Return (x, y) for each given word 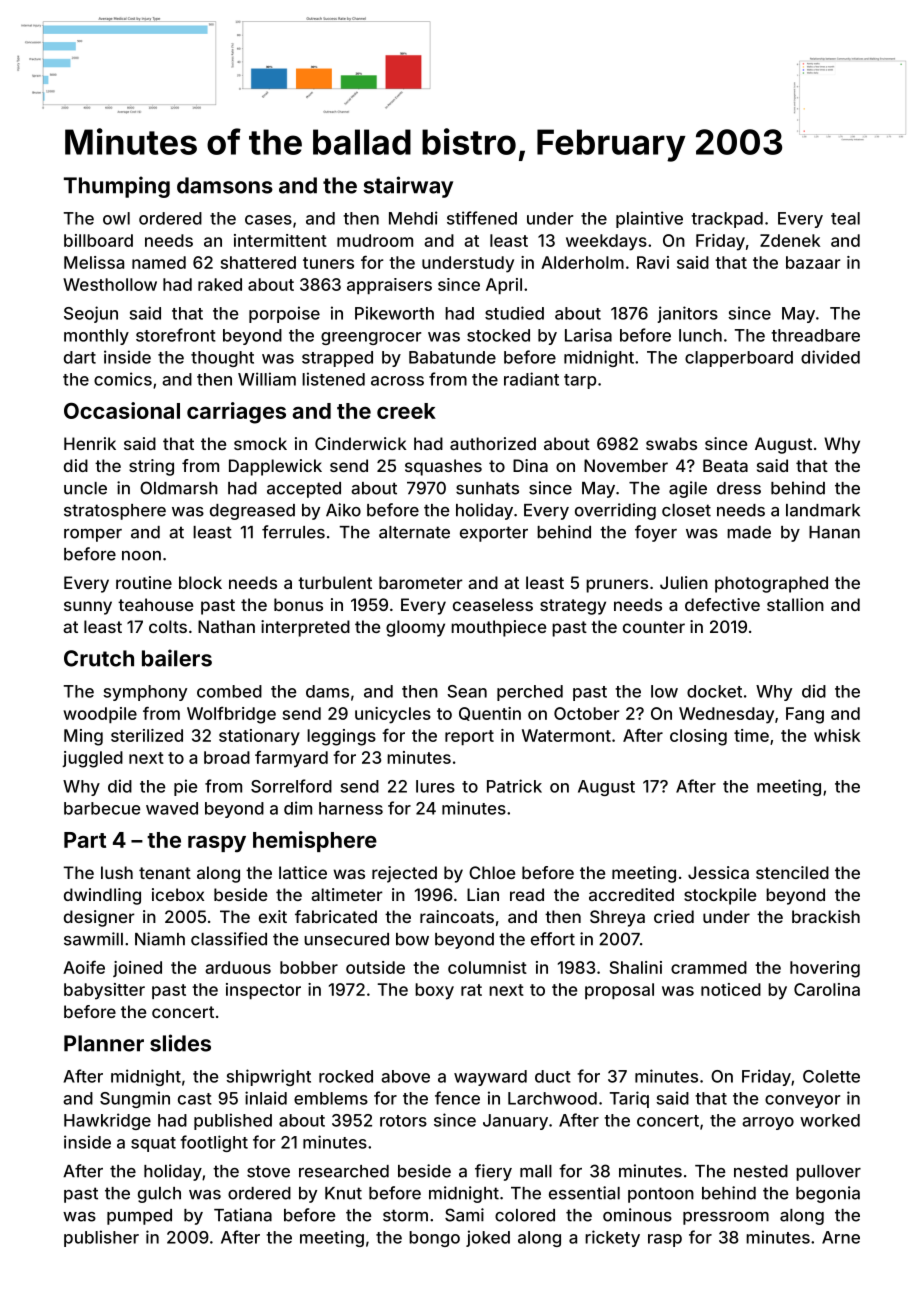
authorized (493, 443)
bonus (298, 604)
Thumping (117, 187)
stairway (408, 187)
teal (845, 218)
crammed (709, 967)
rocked (346, 1076)
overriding (615, 511)
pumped (139, 1217)
